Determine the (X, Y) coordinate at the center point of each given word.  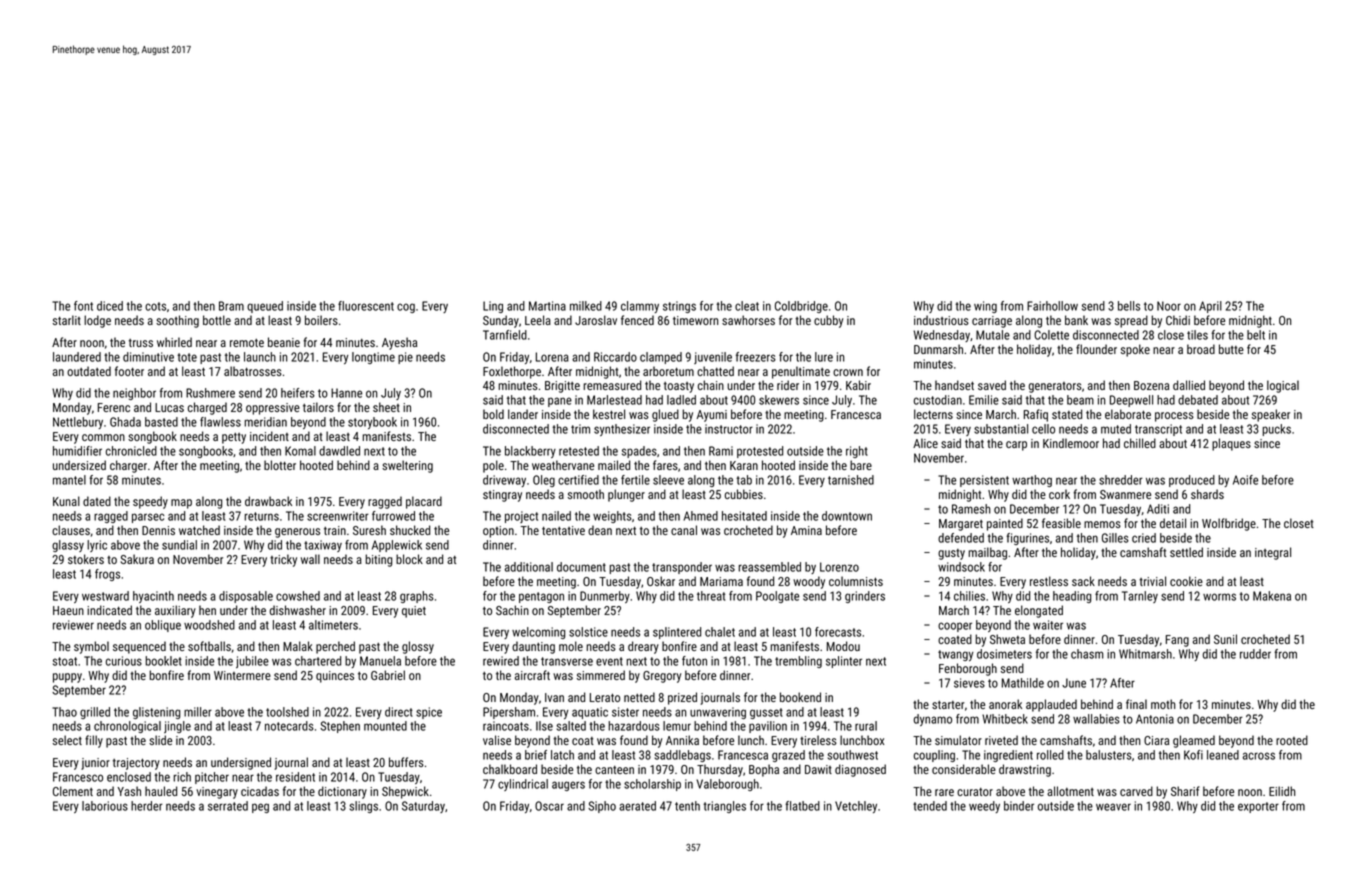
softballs (209, 646)
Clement (73, 791)
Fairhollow (1052, 306)
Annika (682, 740)
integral (1273, 553)
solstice (588, 632)
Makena (1272, 596)
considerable (964, 769)
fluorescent (366, 306)
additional (529, 567)
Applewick (397, 546)
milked (586, 306)
